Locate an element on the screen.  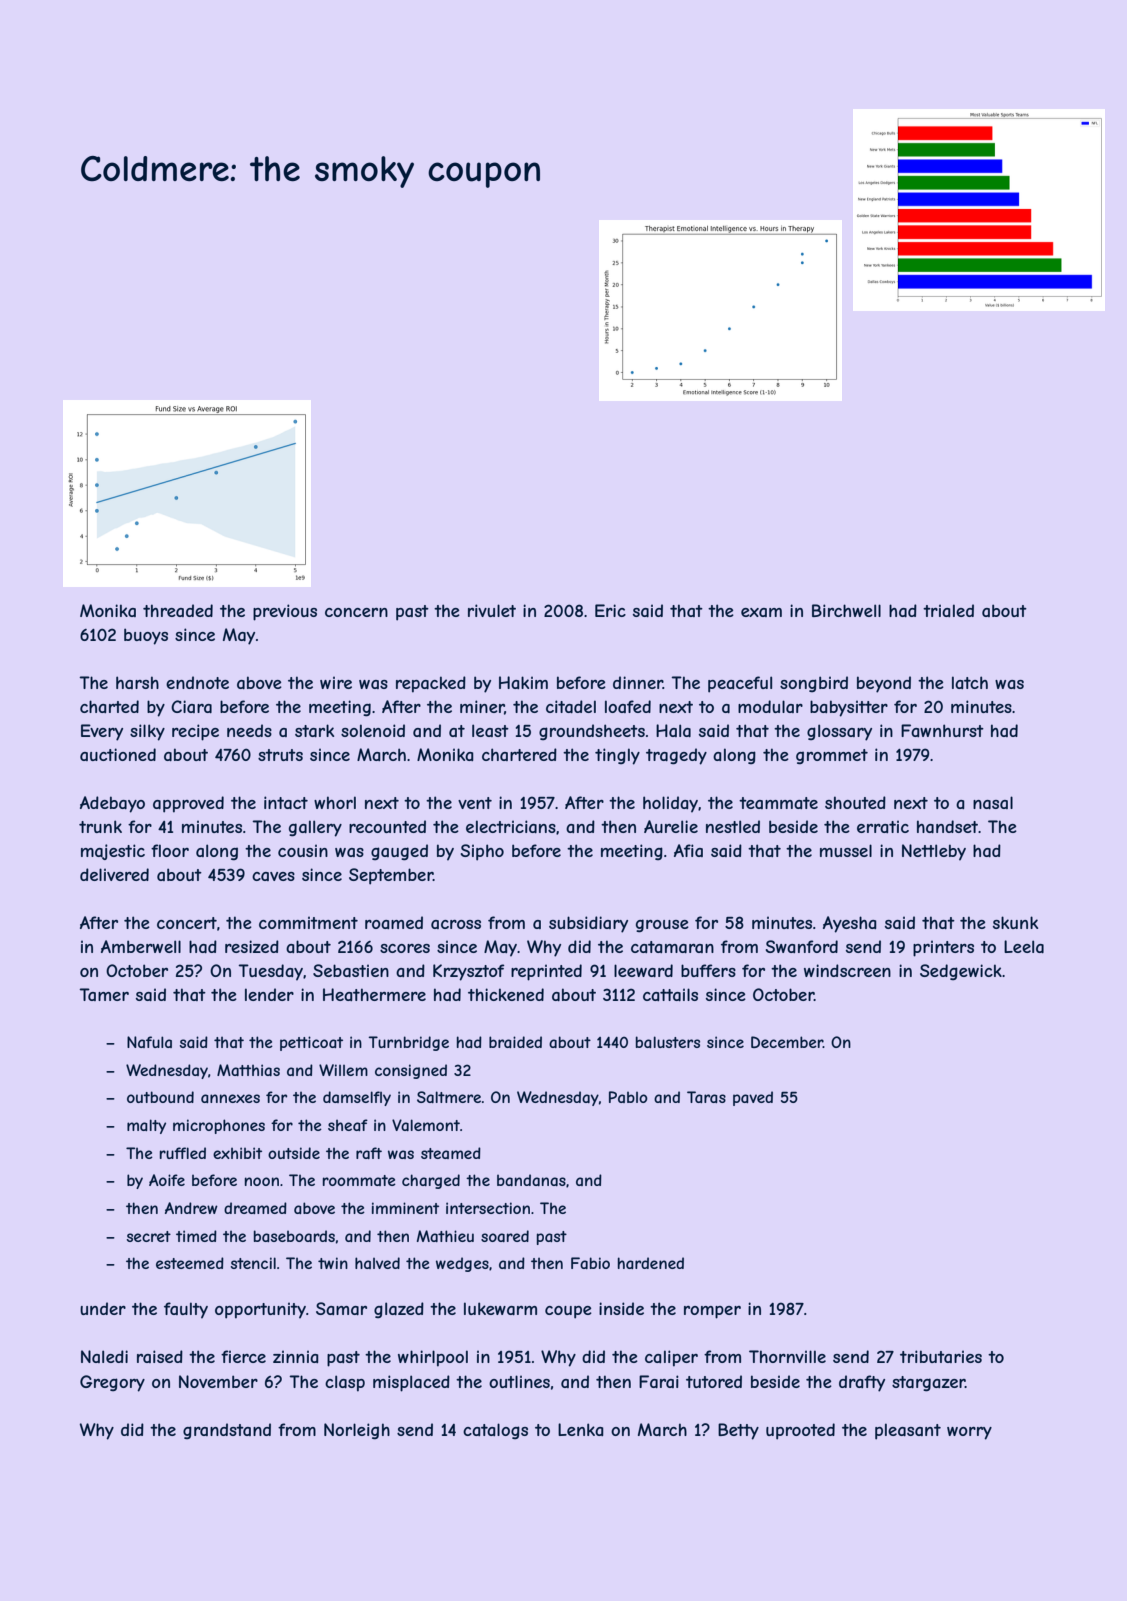
leeward is located at coordinates (643, 970).
